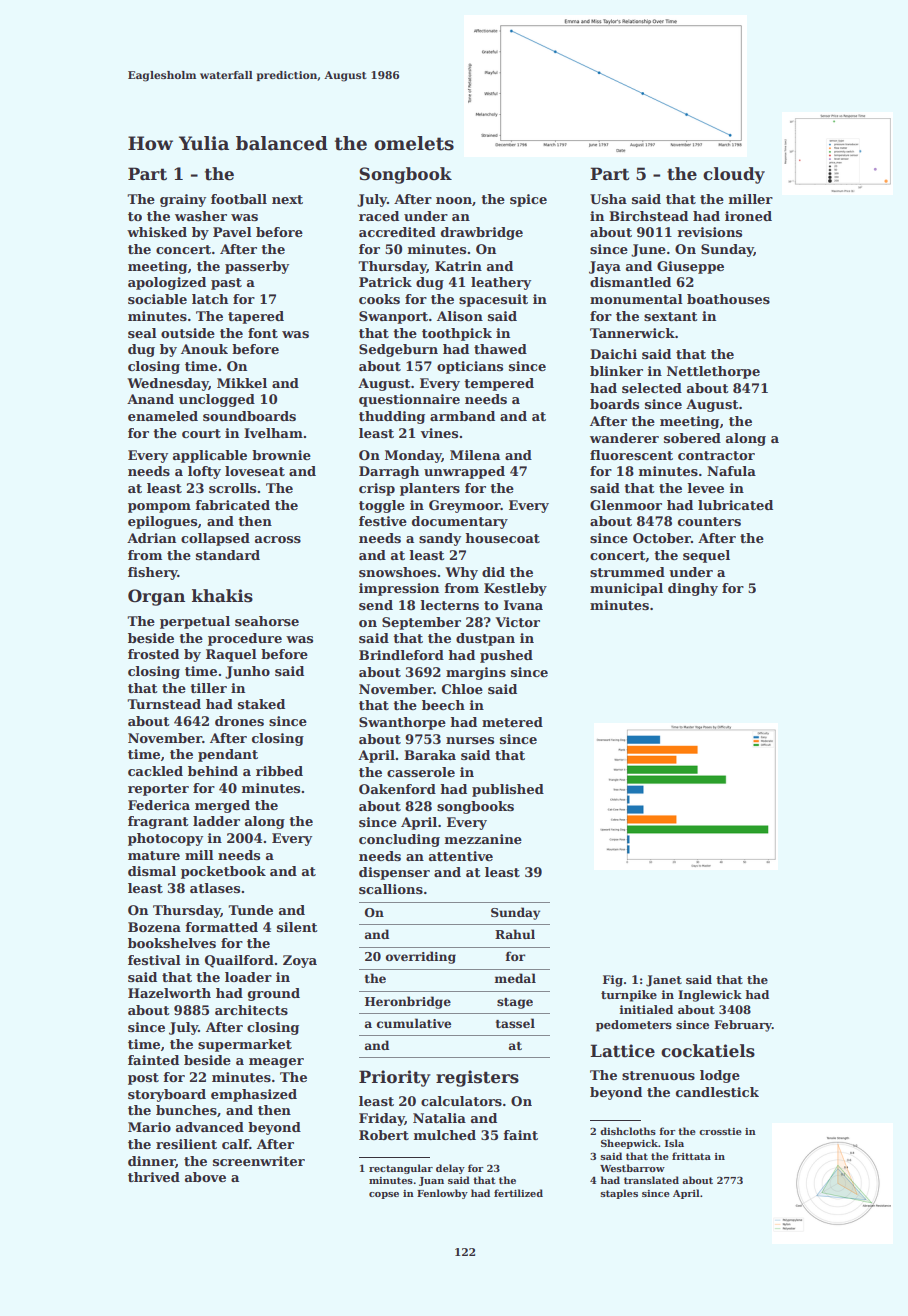 The height and width of the page is (1316, 908). Describe the element at coordinates (267, 621) in the page. I see `seahorse` at that location.
